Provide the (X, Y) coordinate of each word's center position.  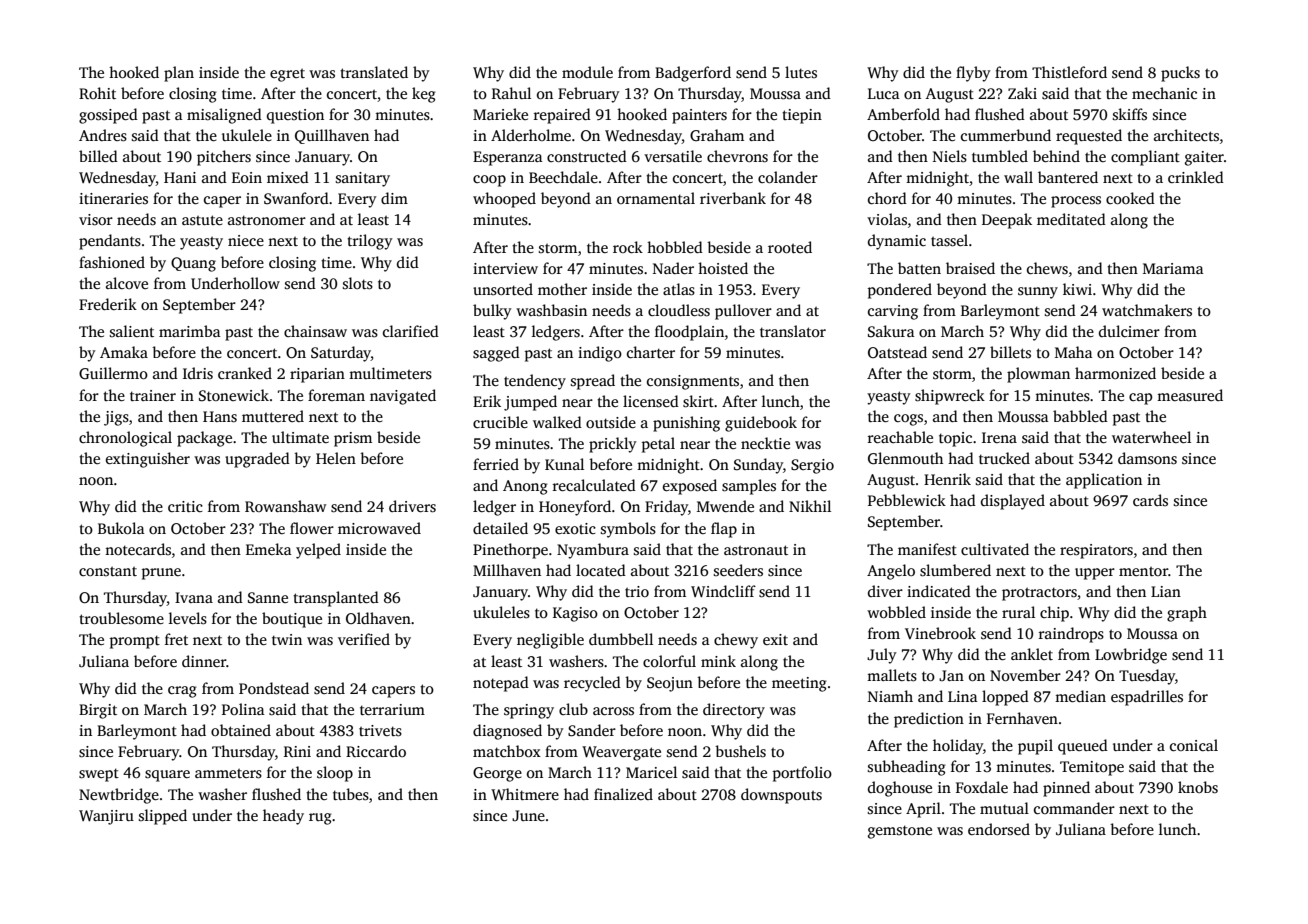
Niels (950, 156)
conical (1194, 745)
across (613, 711)
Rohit (97, 93)
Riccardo (376, 751)
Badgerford (693, 74)
